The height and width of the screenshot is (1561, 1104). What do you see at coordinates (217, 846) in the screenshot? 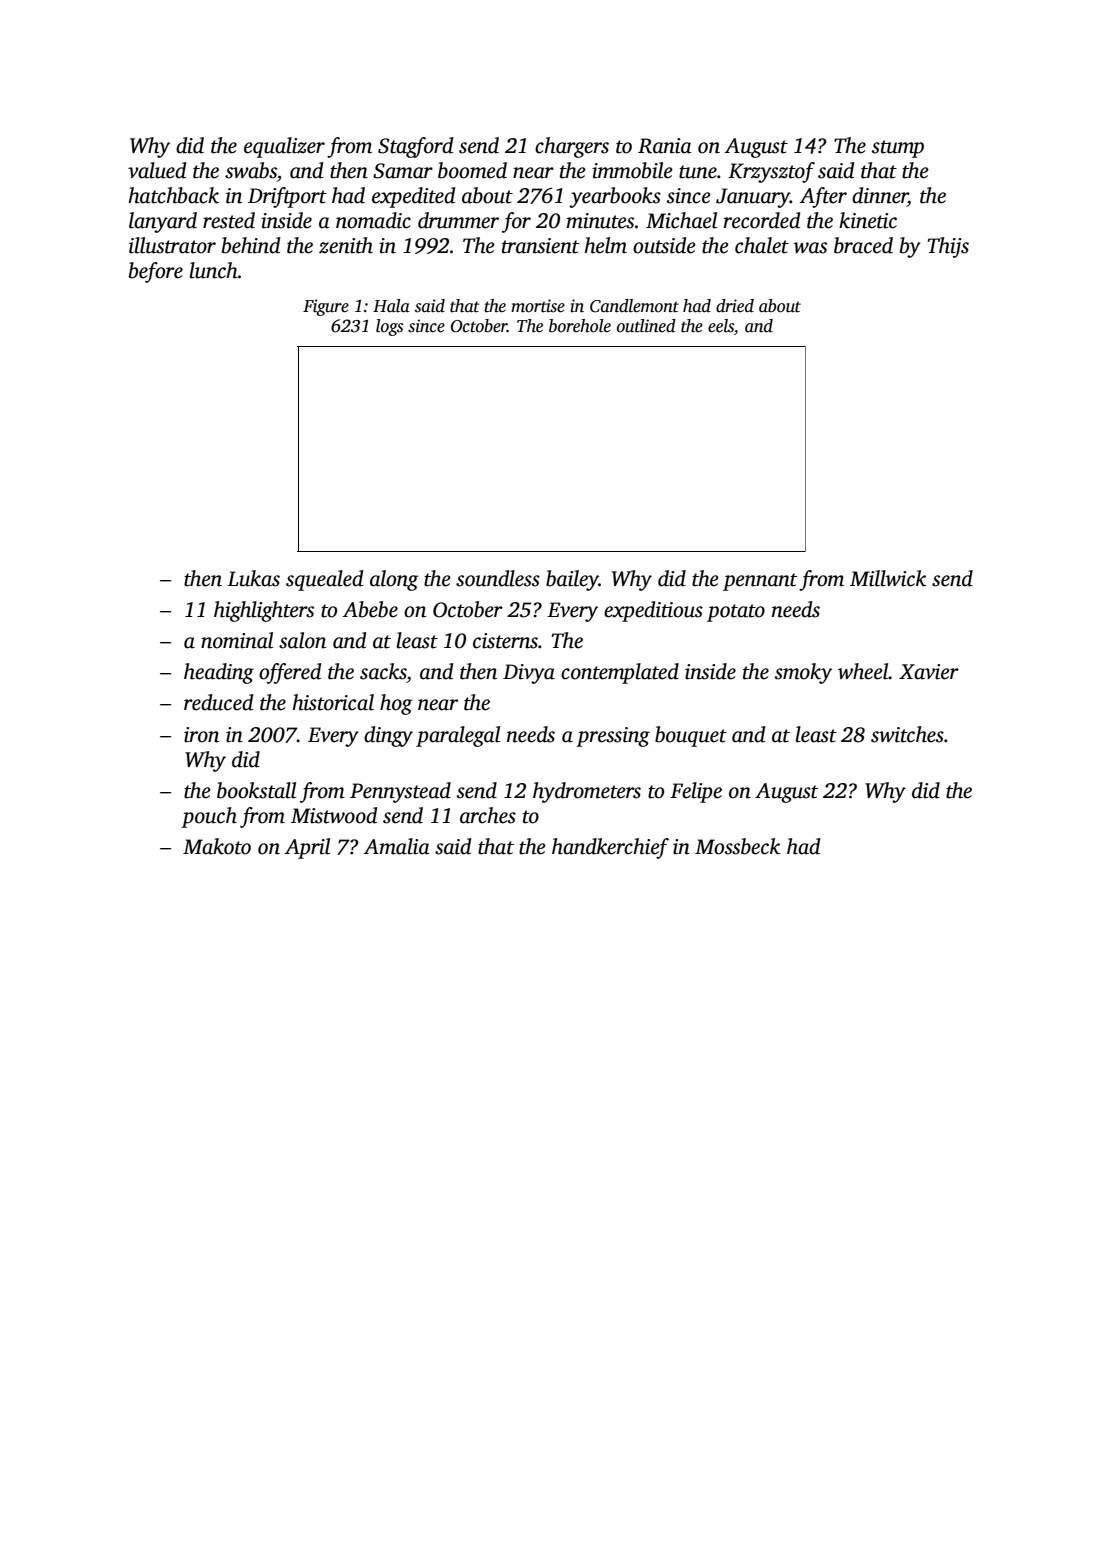
I see `Makoto` at bounding box center [217, 846].
